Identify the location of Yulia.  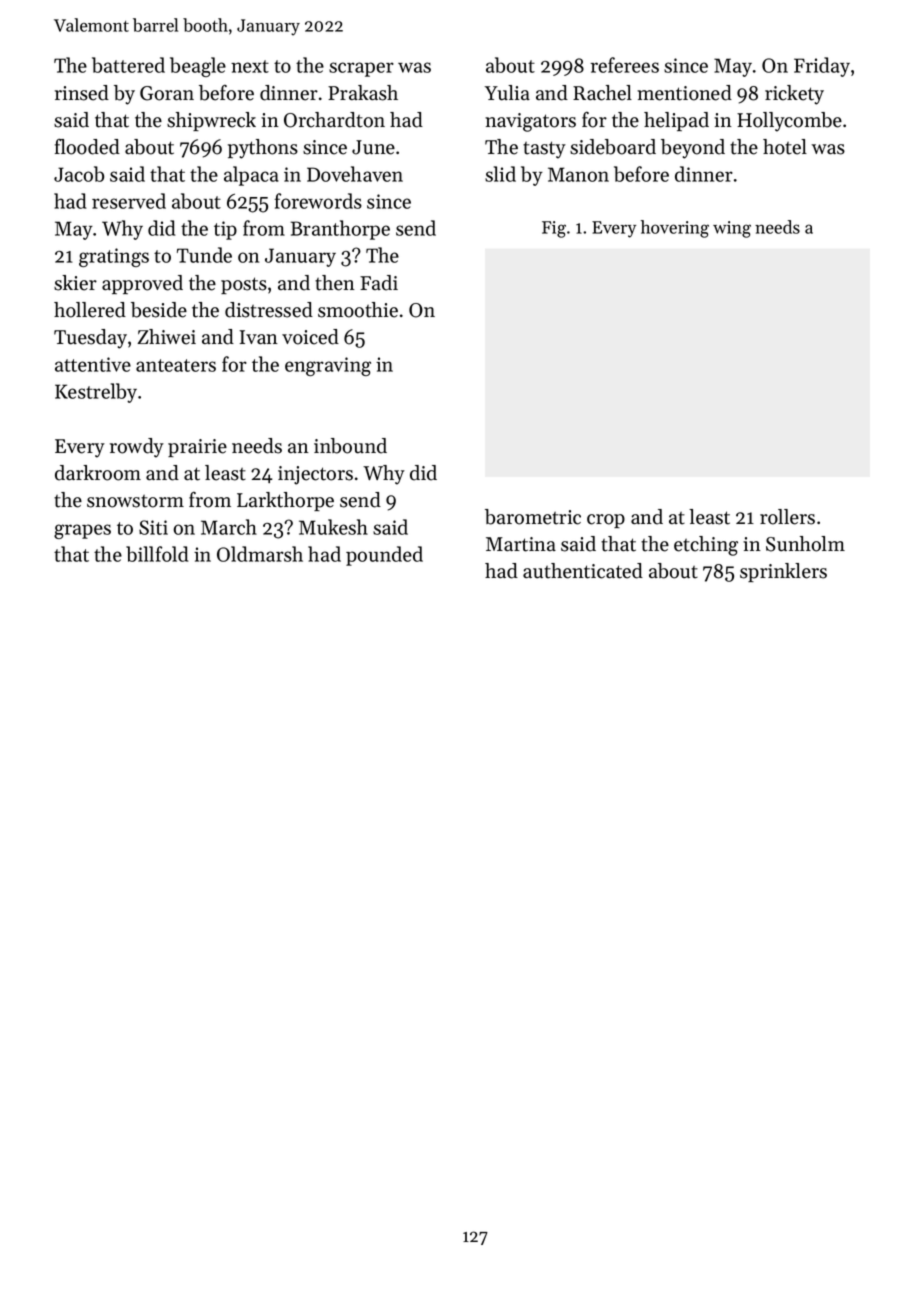
(507, 93).
